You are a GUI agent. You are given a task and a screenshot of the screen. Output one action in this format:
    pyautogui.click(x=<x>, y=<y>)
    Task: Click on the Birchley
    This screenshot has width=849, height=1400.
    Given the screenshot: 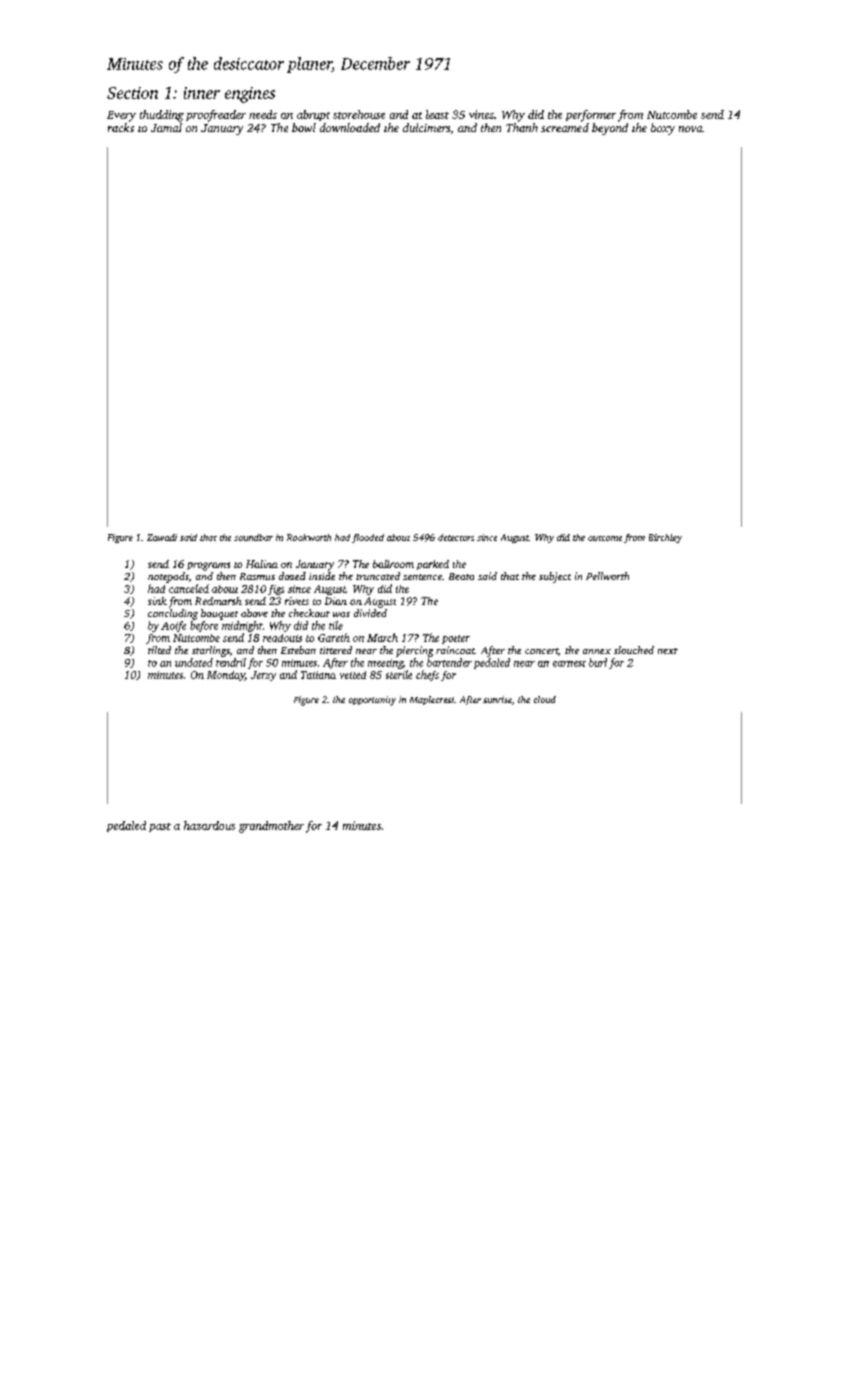 What is the action you would take?
    pyautogui.click(x=665, y=538)
